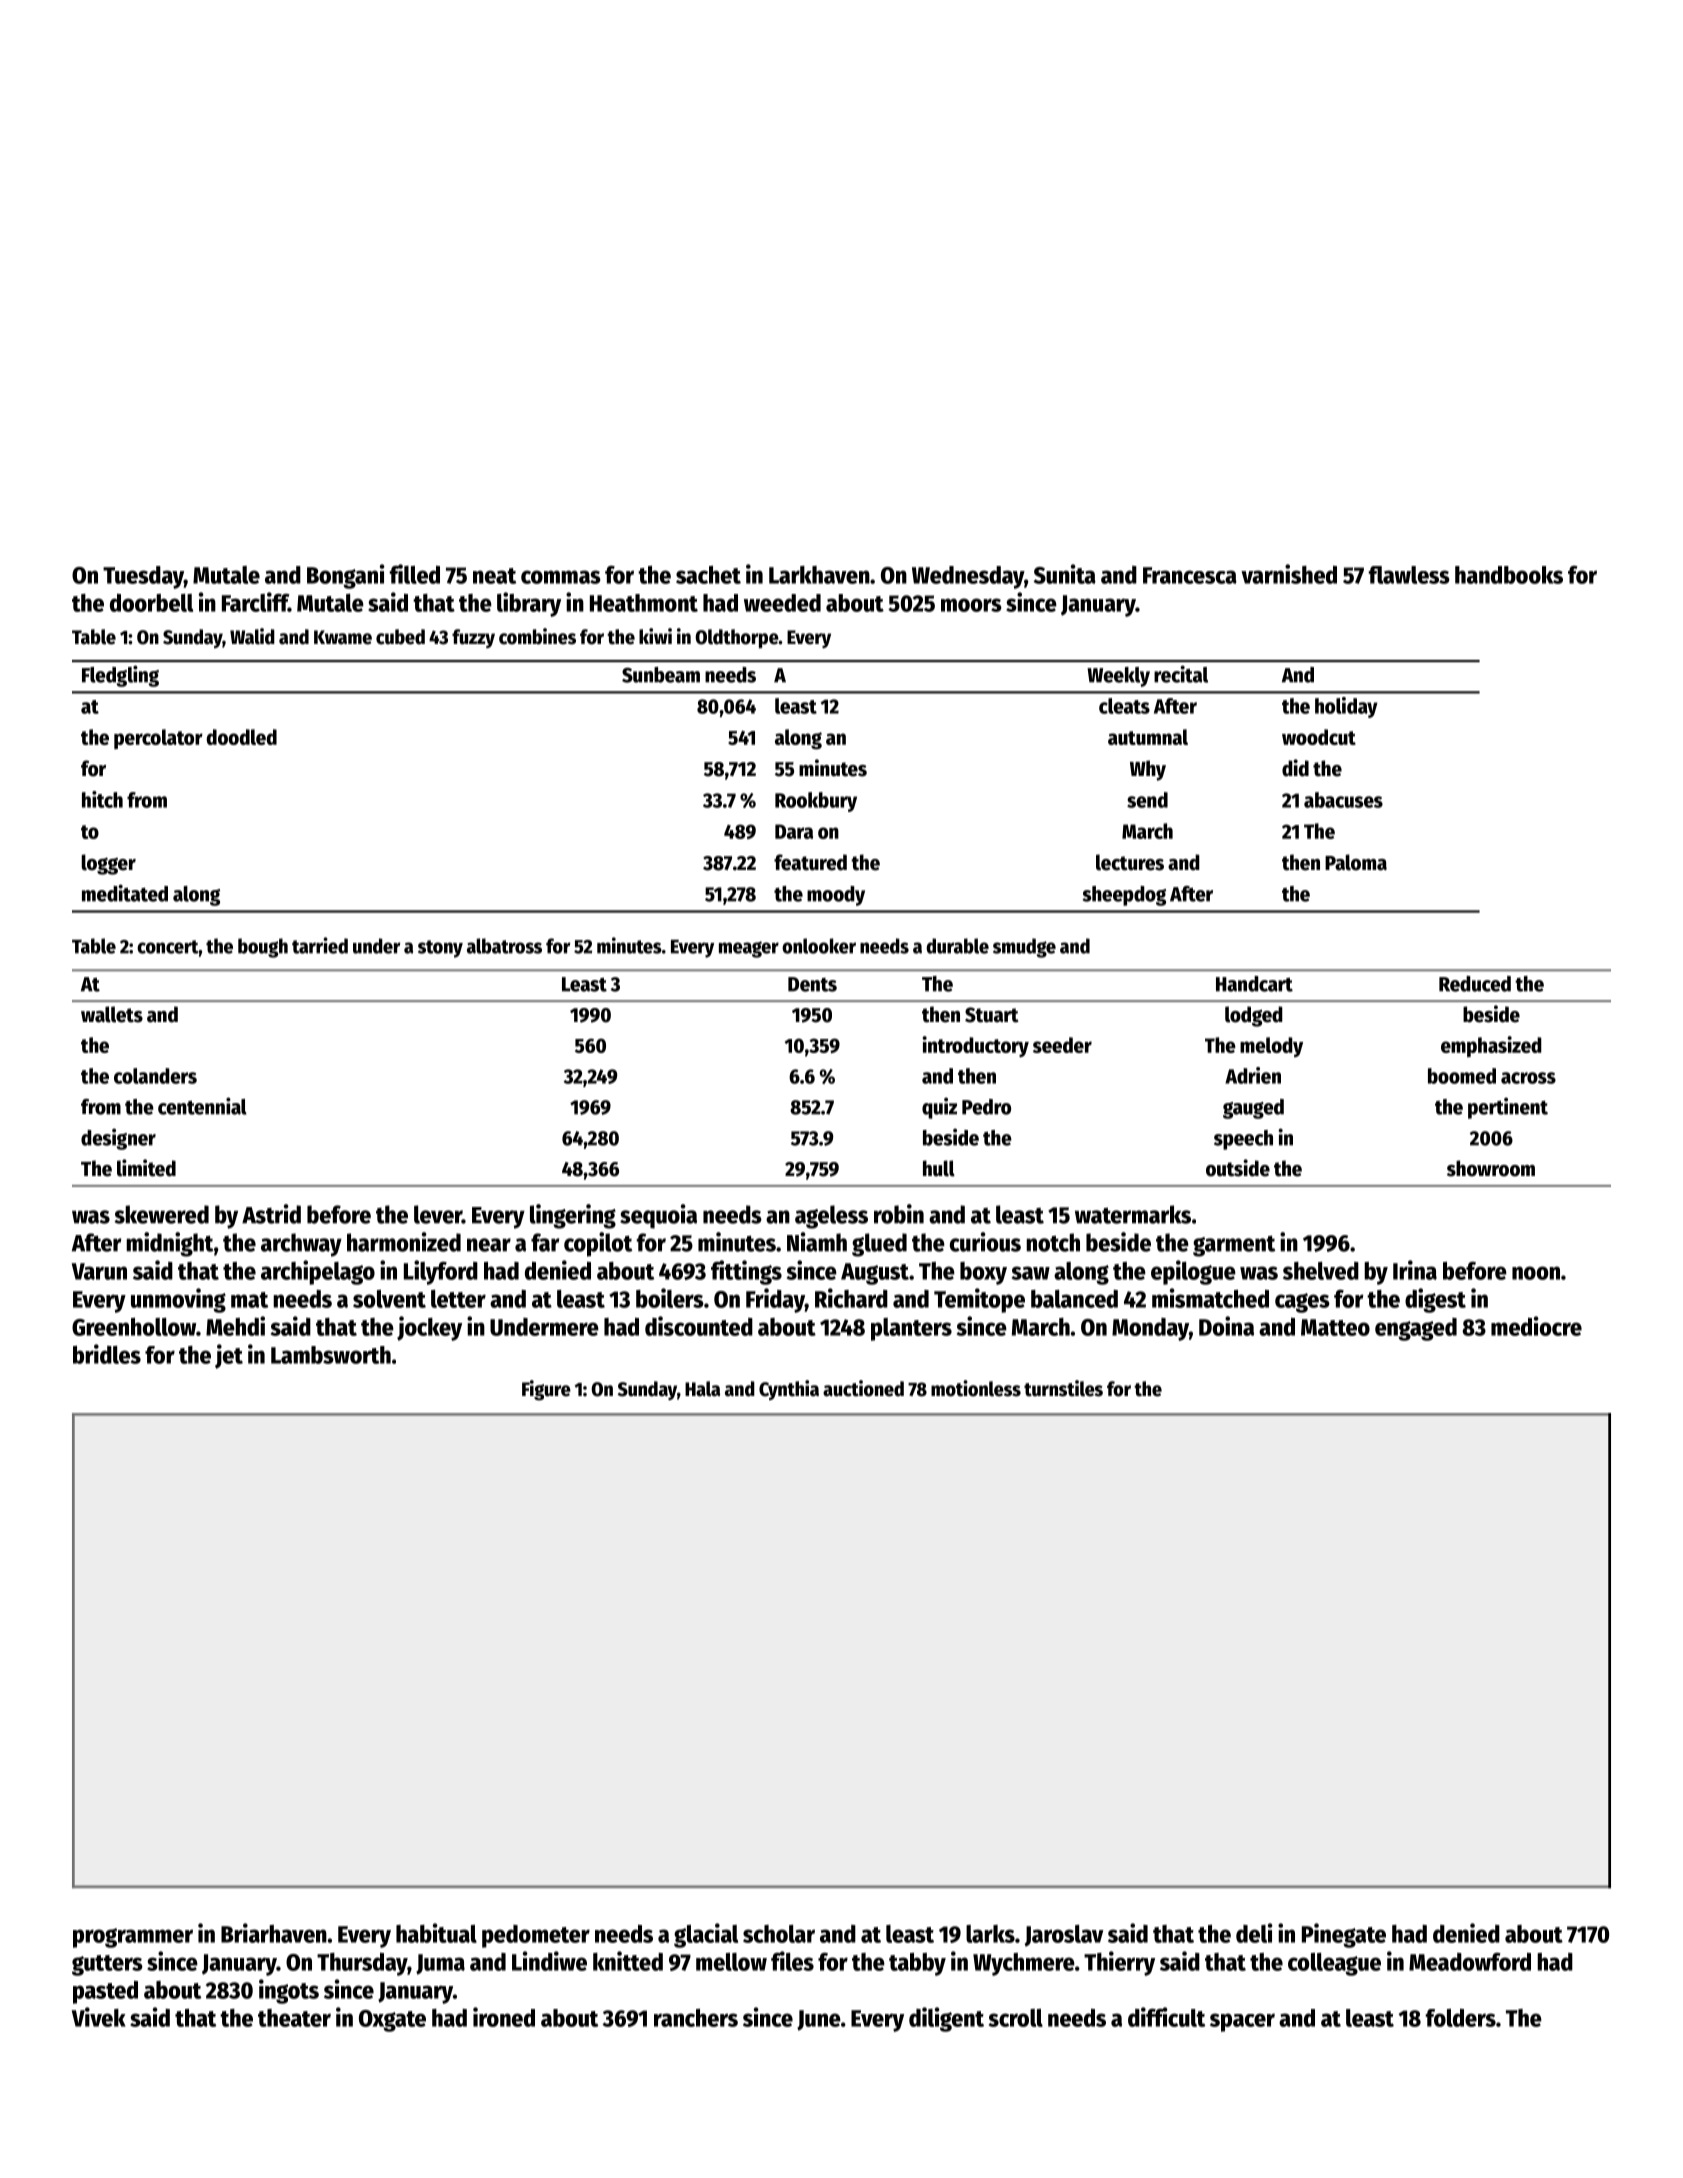 This screenshot has height=2178, width=1683. Describe the element at coordinates (1063, 1388) in the screenshot. I see `turnstiles` at that location.
